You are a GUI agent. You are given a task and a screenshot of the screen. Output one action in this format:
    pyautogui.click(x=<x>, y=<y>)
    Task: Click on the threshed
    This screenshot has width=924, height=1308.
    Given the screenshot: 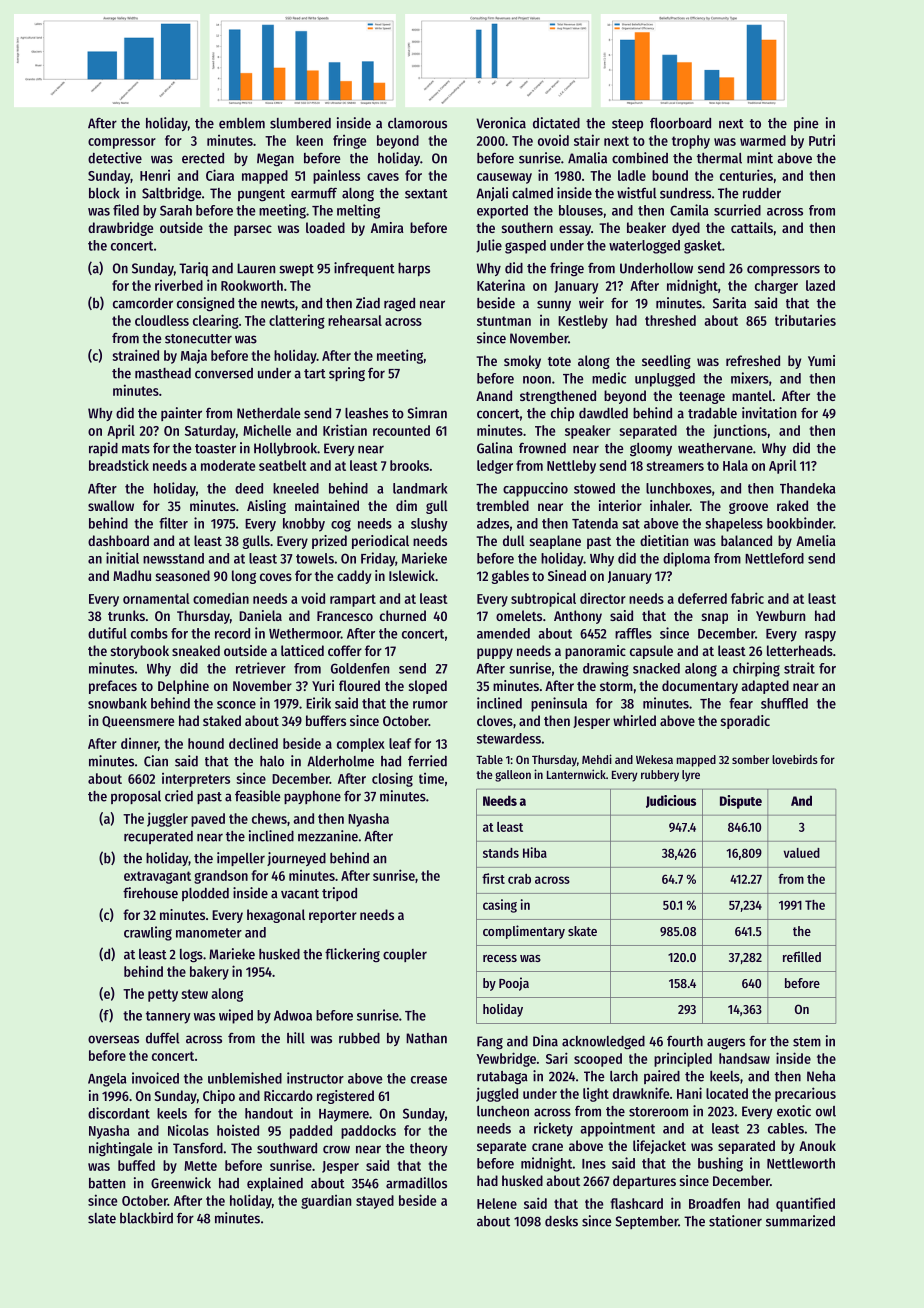 What is the action you would take?
    pyautogui.click(x=670, y=320)
